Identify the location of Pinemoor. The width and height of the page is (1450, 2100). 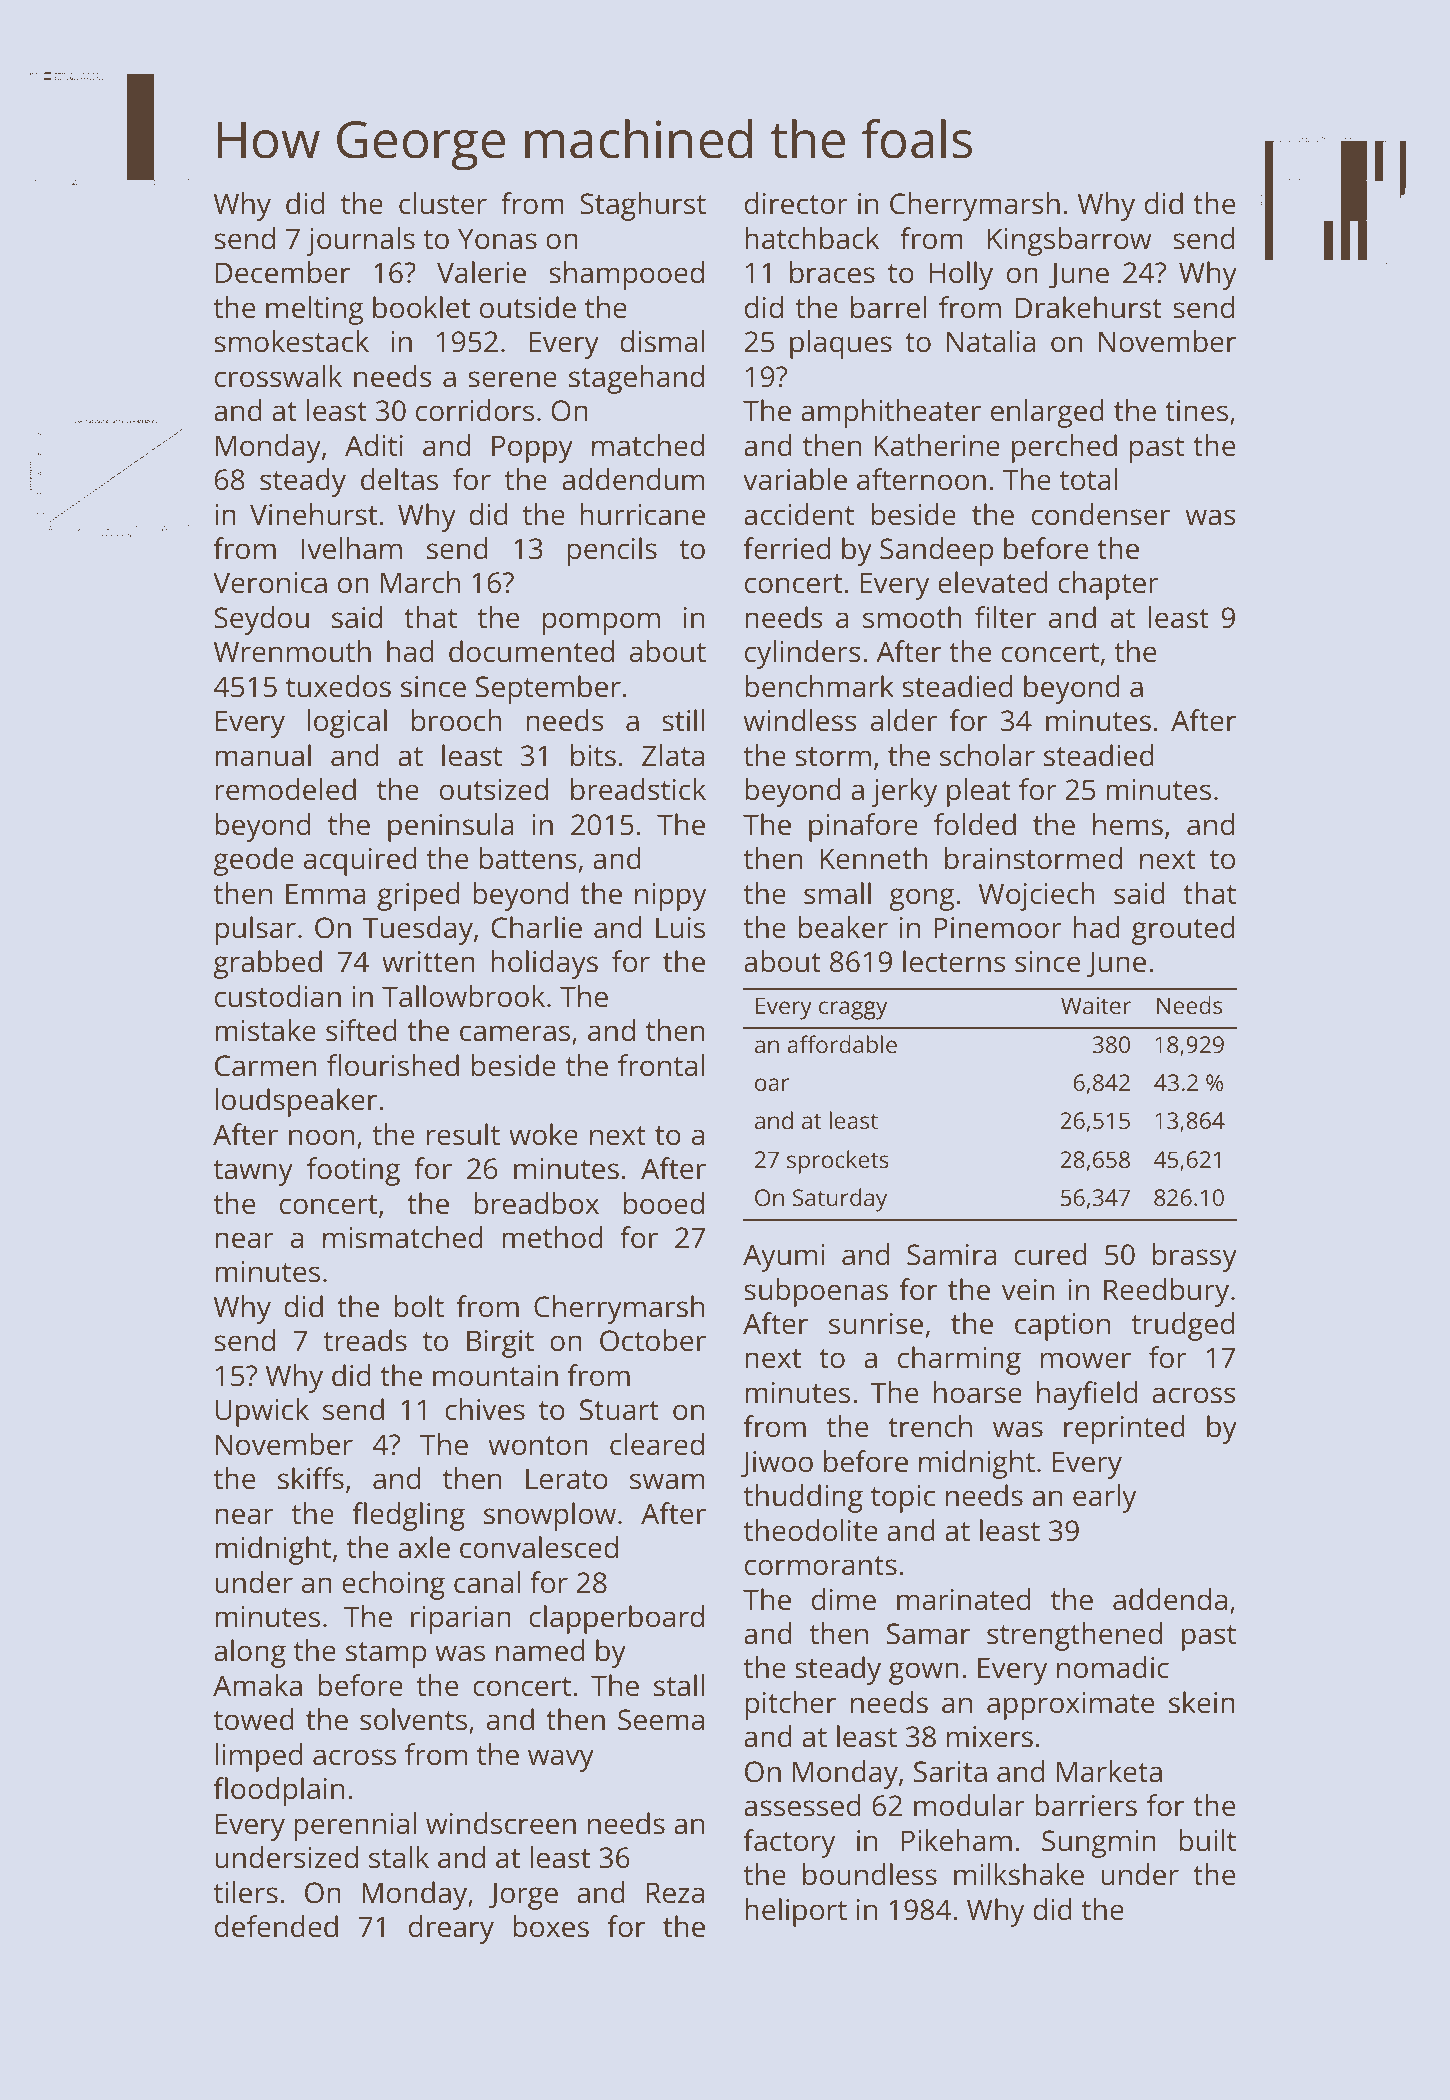
(998, 928).
